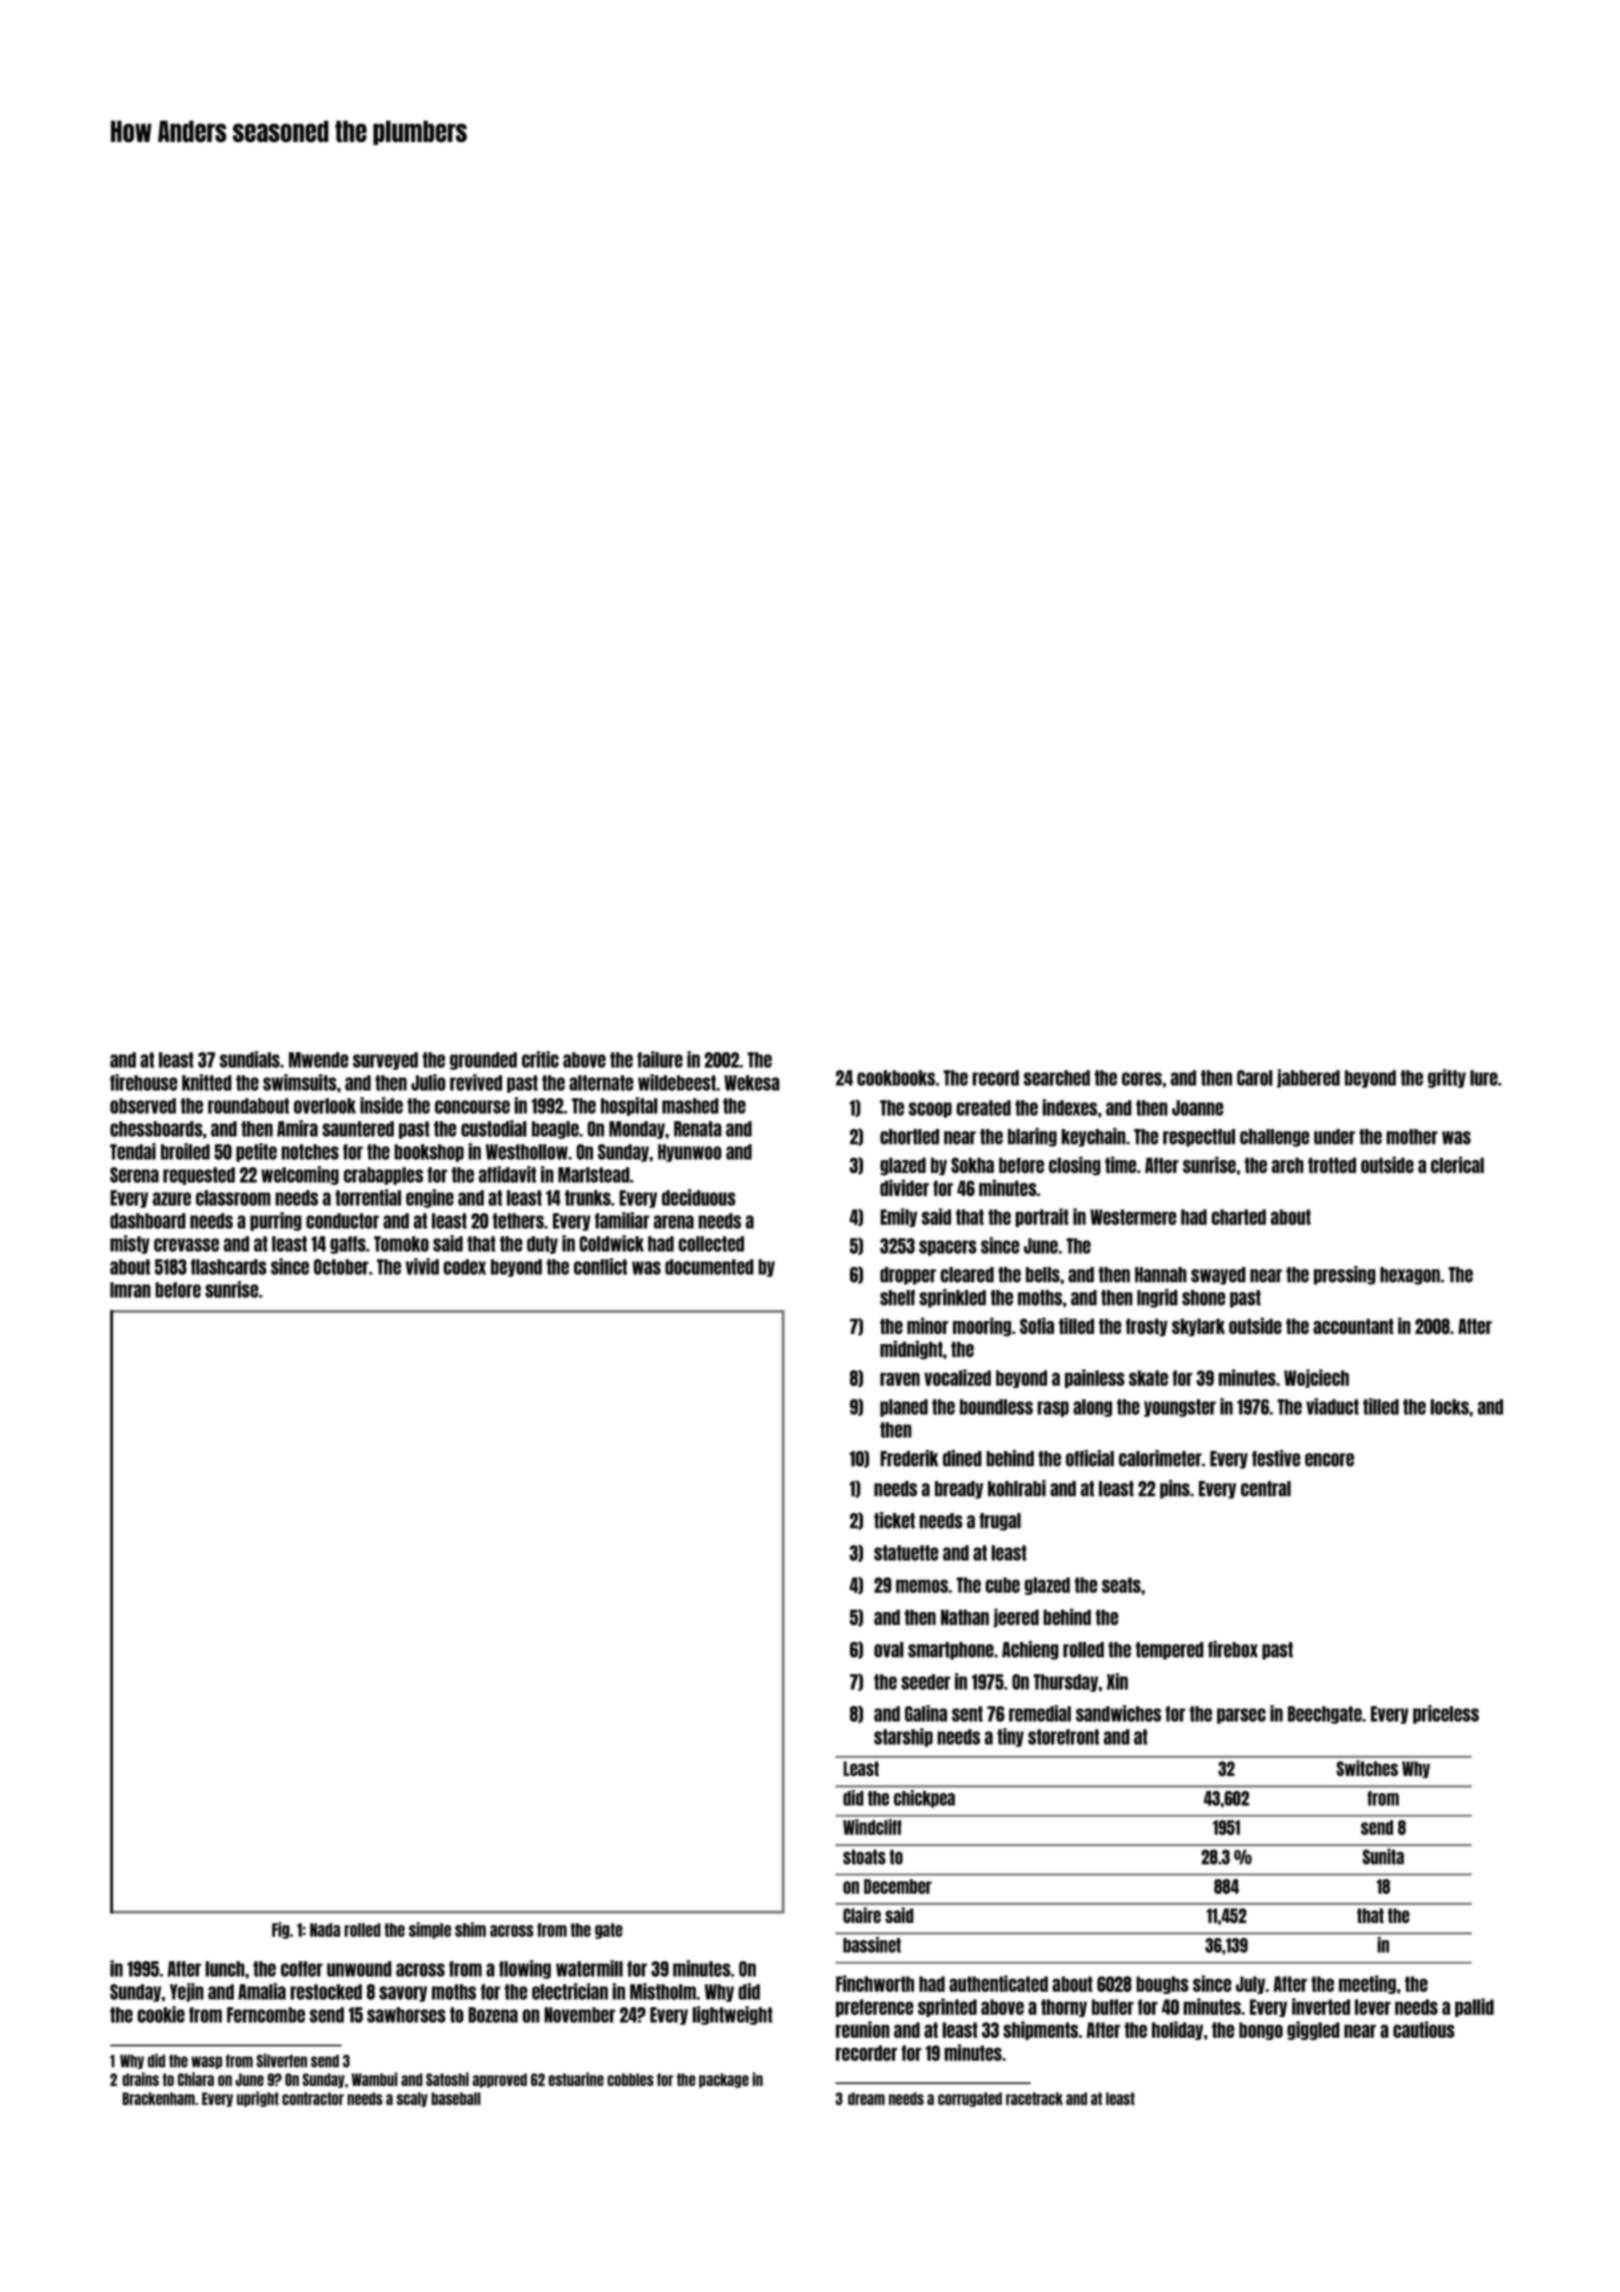  What do you see at coordinates (1447, 1078) in the page?
I see `gritty` at bounding box center [1447, 1078].
